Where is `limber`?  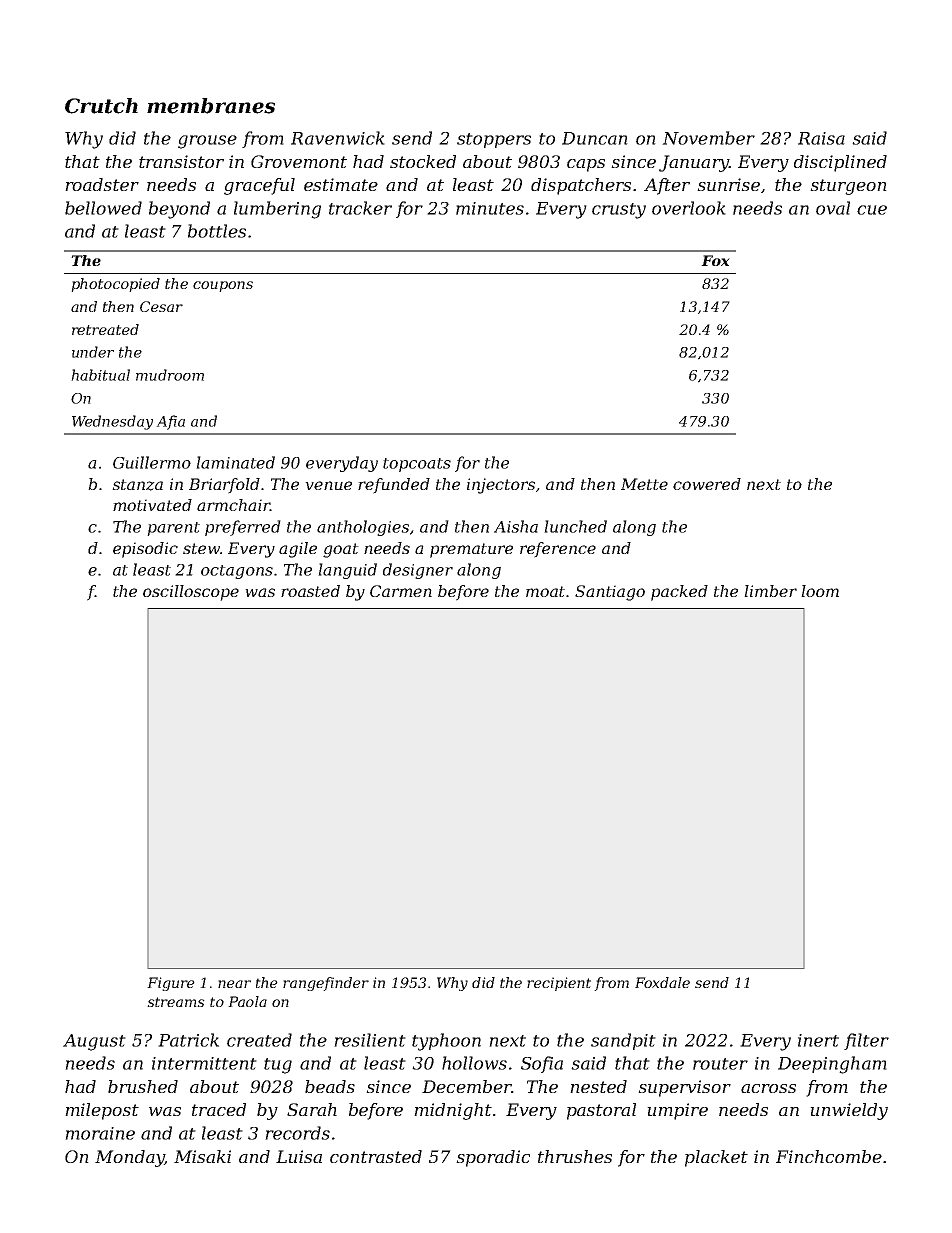
limber is located at coordinates (770, 591).
